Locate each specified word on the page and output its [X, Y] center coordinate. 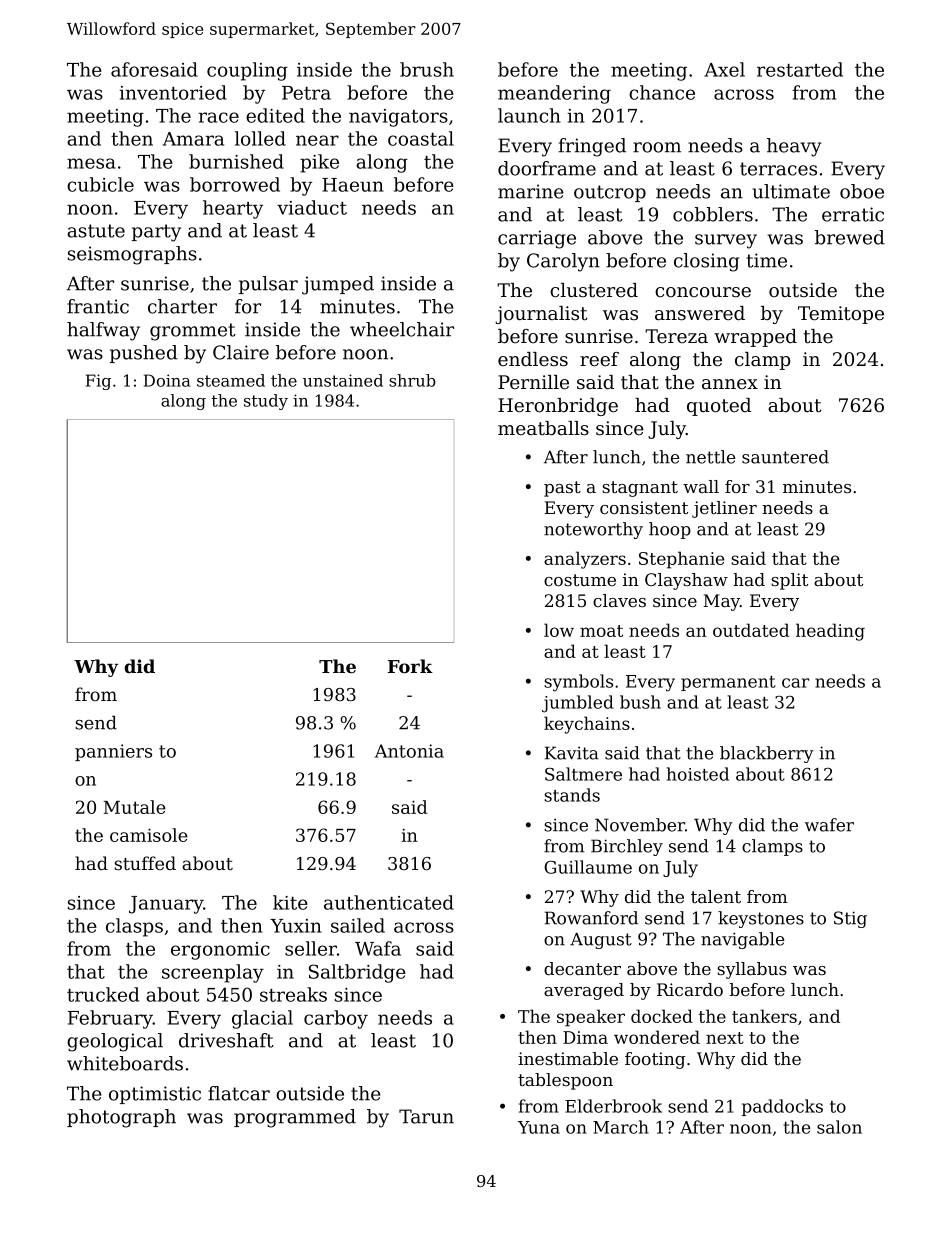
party [156, 233]
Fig [98, 382]
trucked [103, 994]
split [789, 581]
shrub [412, 380]
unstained [343, 380]
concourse [703, 292]
